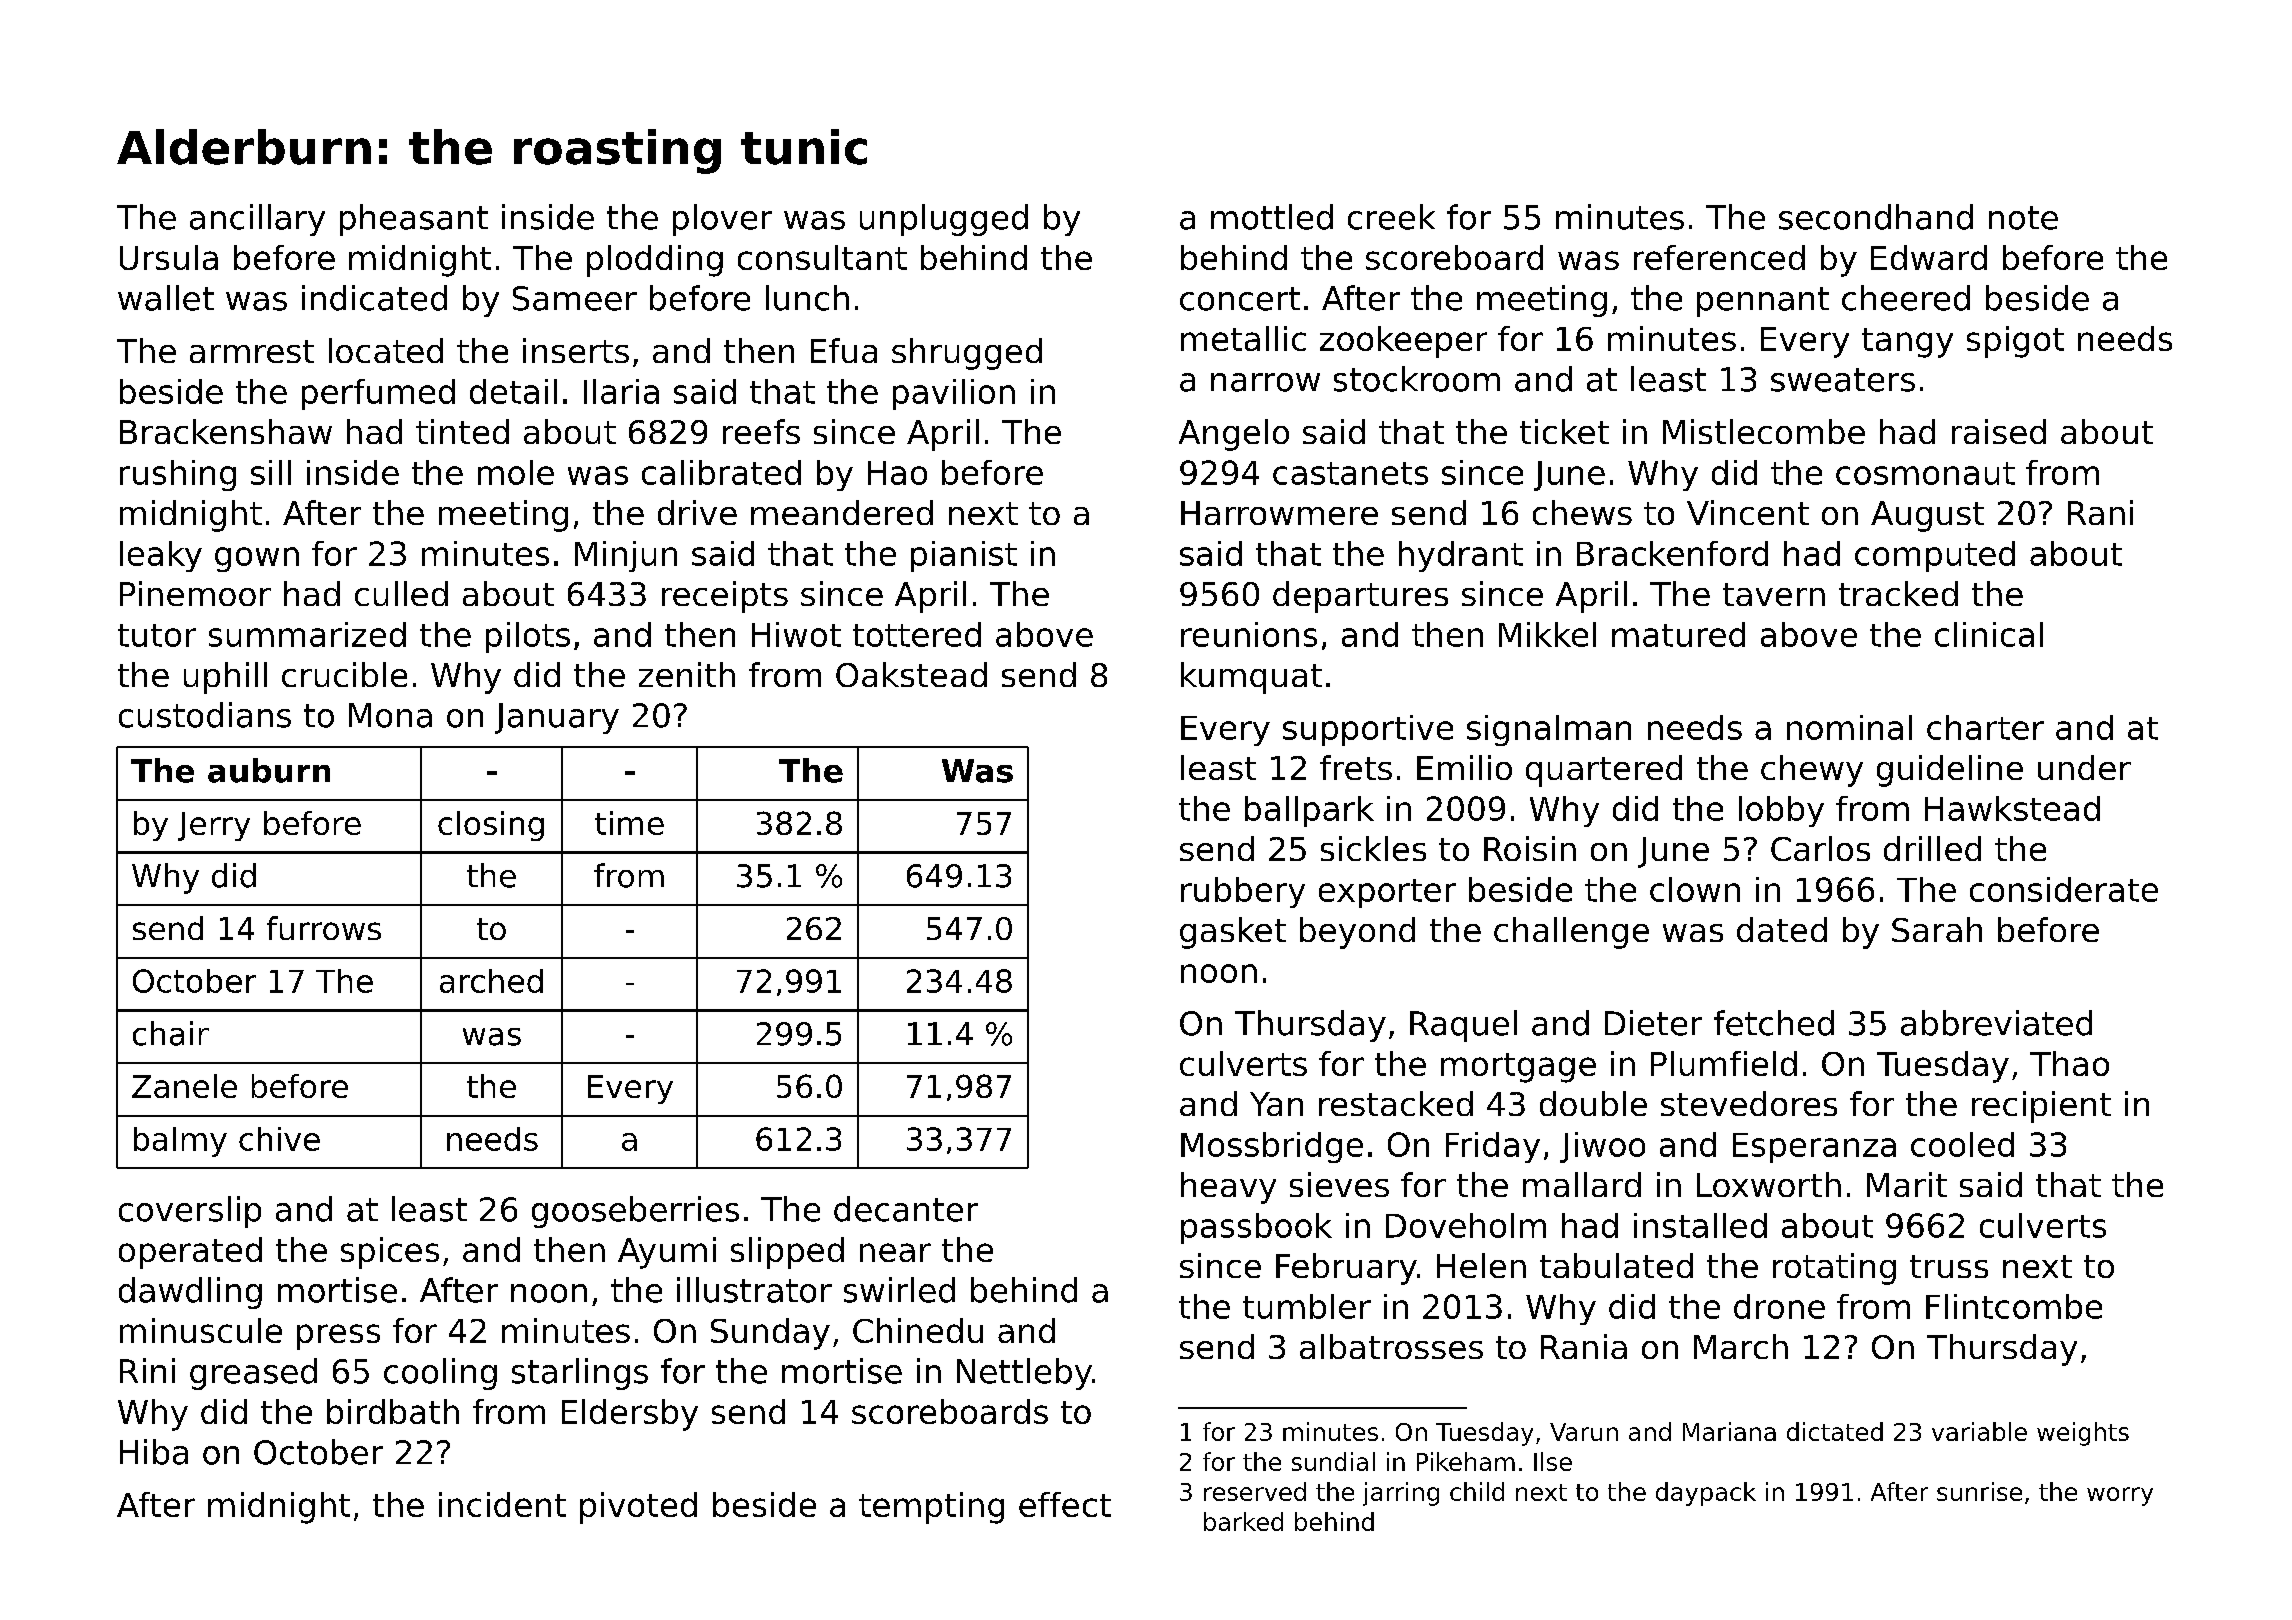 The image size is (2292, 1620). Describe the element at coordinates (257, 220) in the screenshot. I see `ancillary` at that location.
